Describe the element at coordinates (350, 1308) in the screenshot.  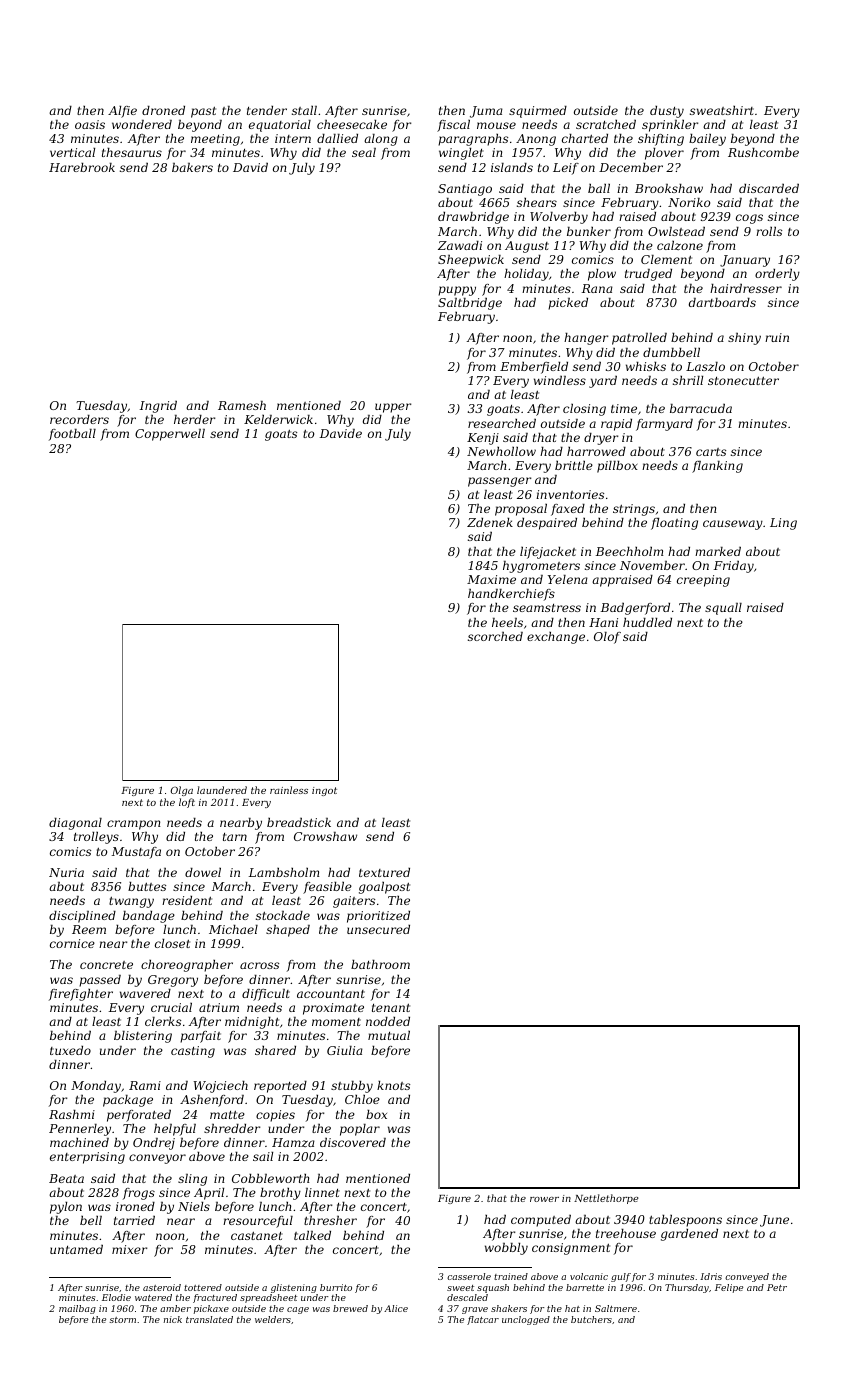
I see `brewed` at that location.
